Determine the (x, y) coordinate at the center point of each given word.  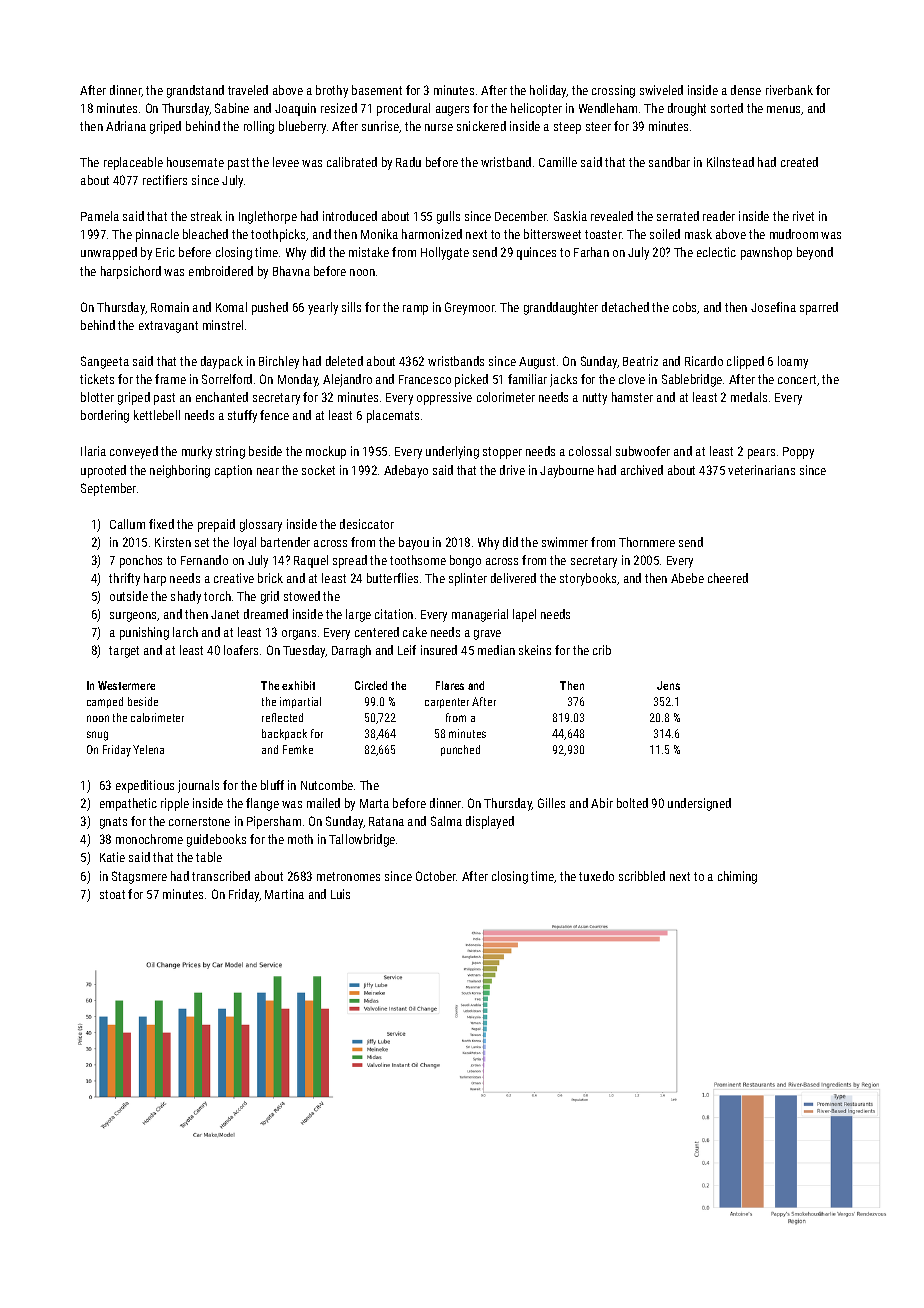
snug (97, 736)
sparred (819, 308)
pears (761, 454)
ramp (415, 310)
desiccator (367, 524)
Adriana (126, 126)
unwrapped (109, 253)
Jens (668, 685)
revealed (612, 216)
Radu (408, 162)
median (496, 650)
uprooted (103, 471)
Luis (340, 894)
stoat (112, 894)
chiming (737, 877)
